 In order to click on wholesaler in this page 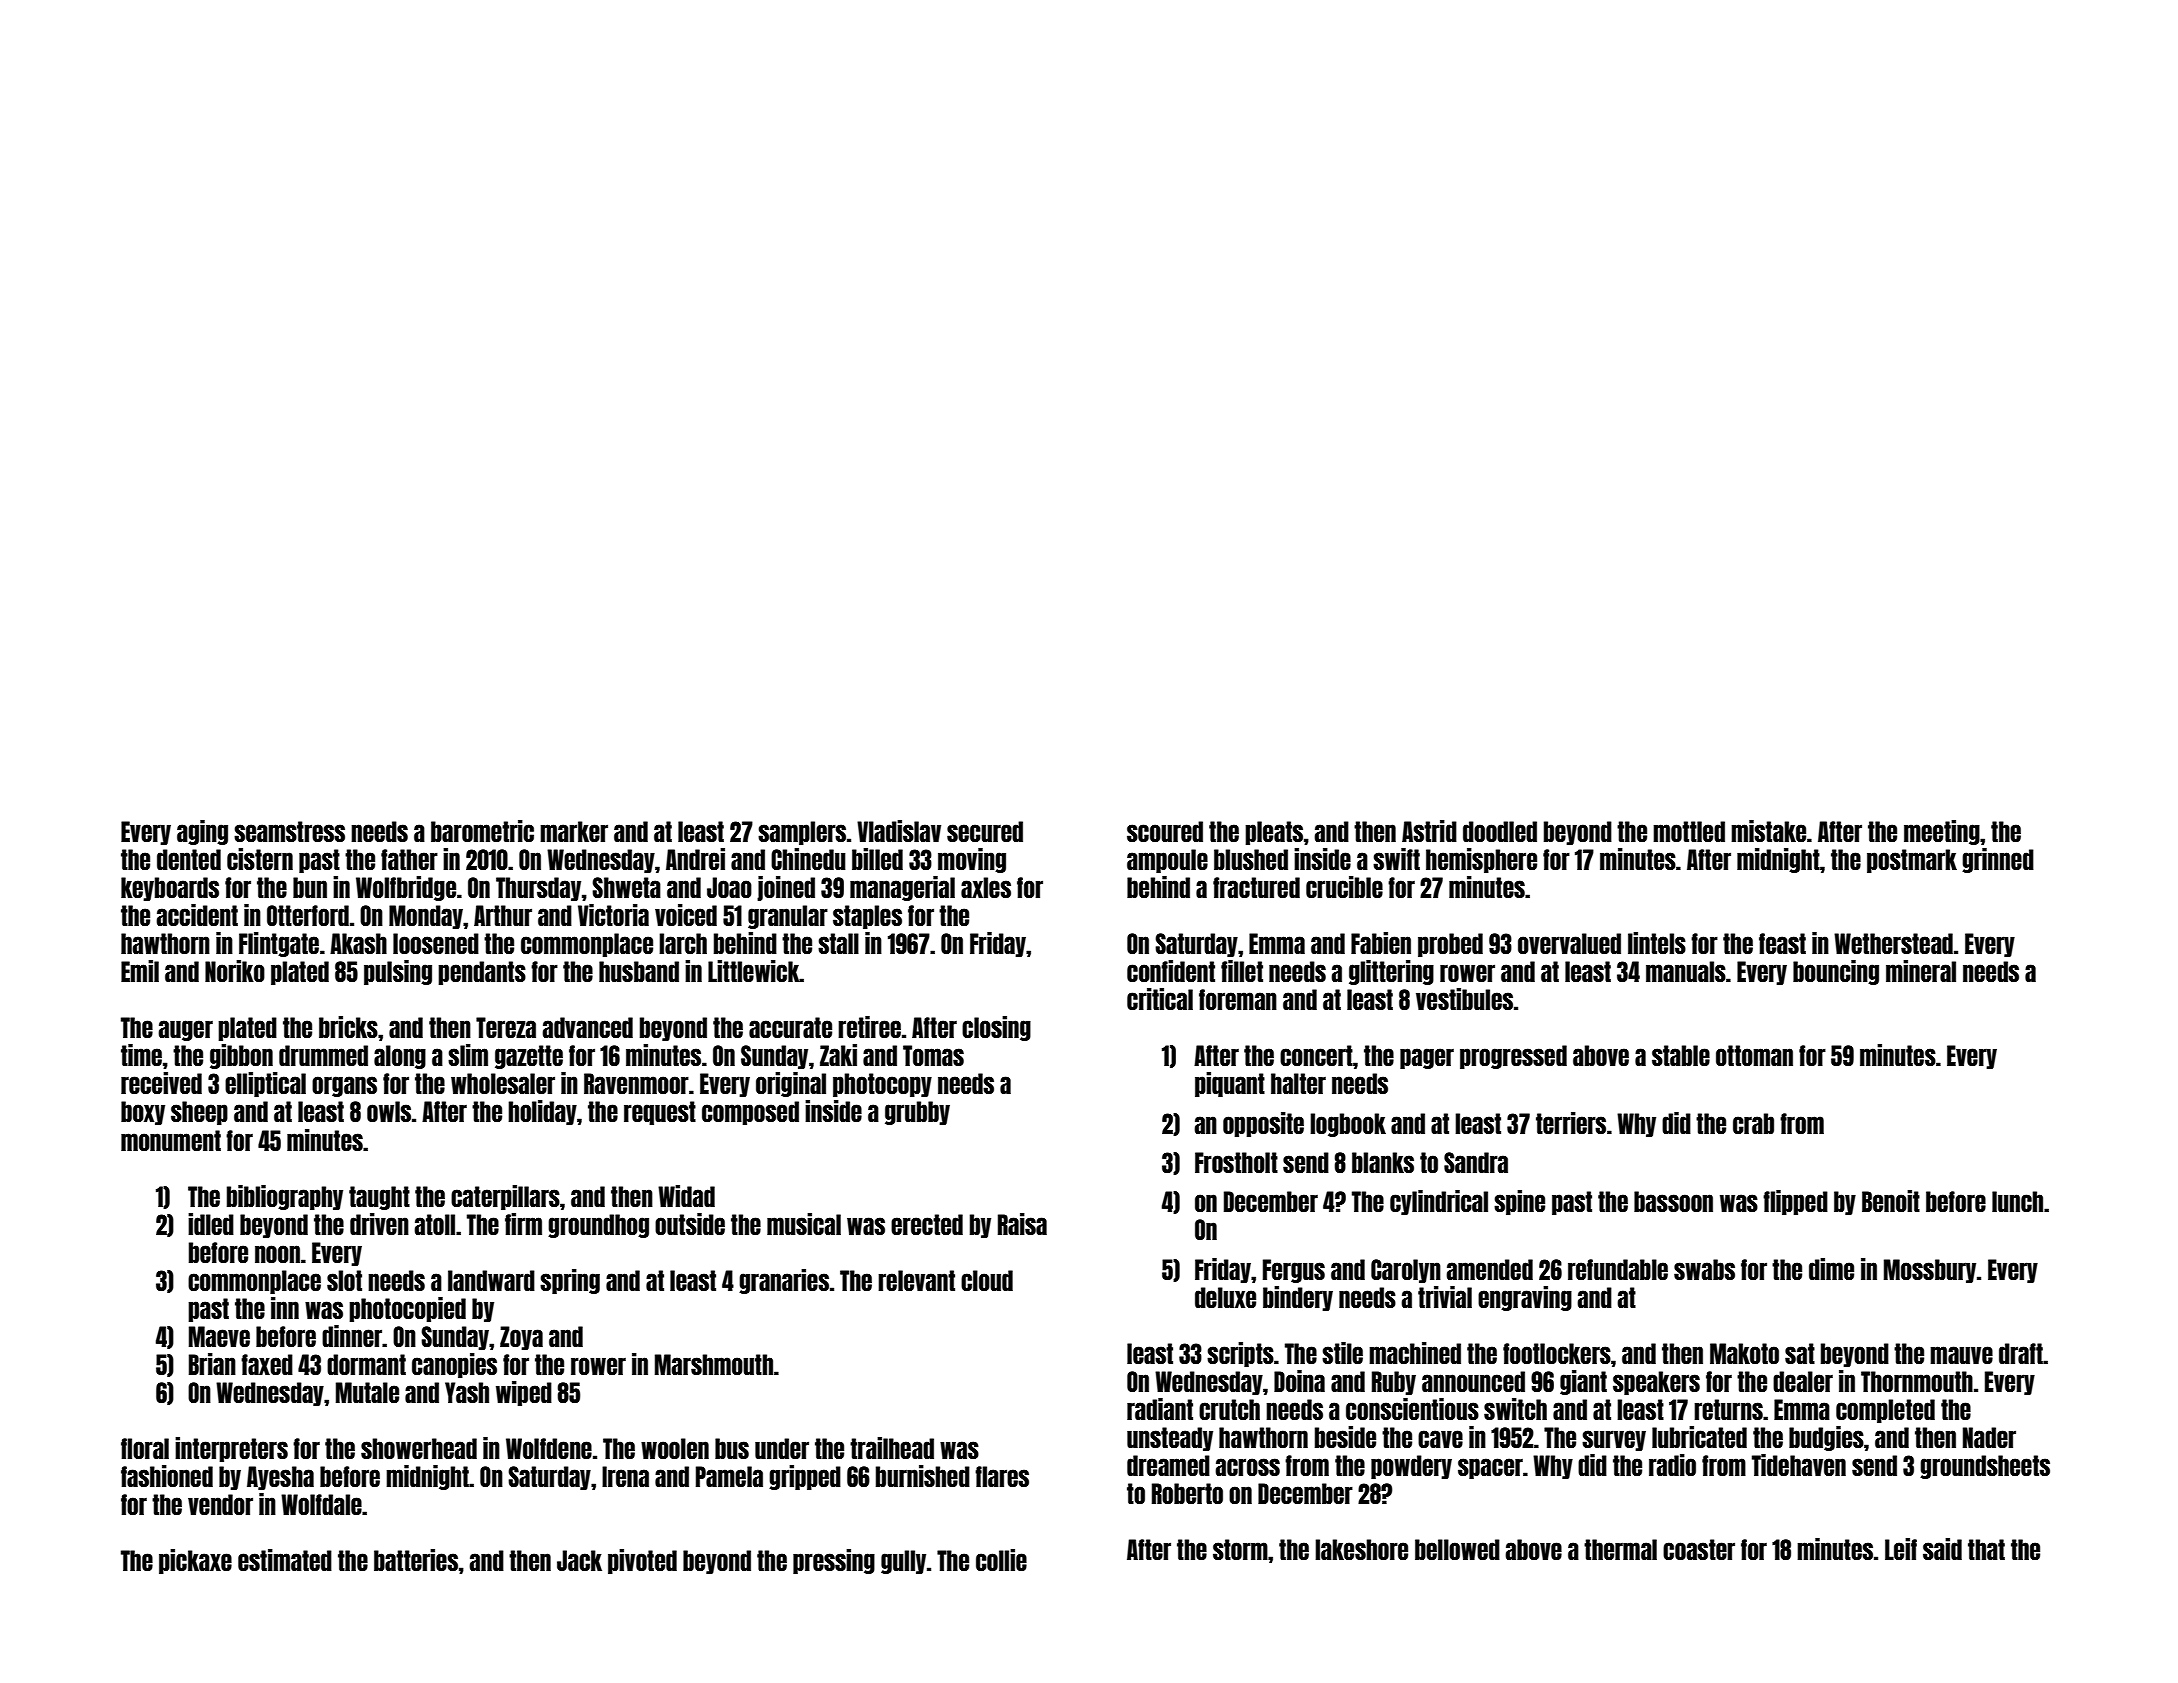, I will do `click(503, 1083)`.
